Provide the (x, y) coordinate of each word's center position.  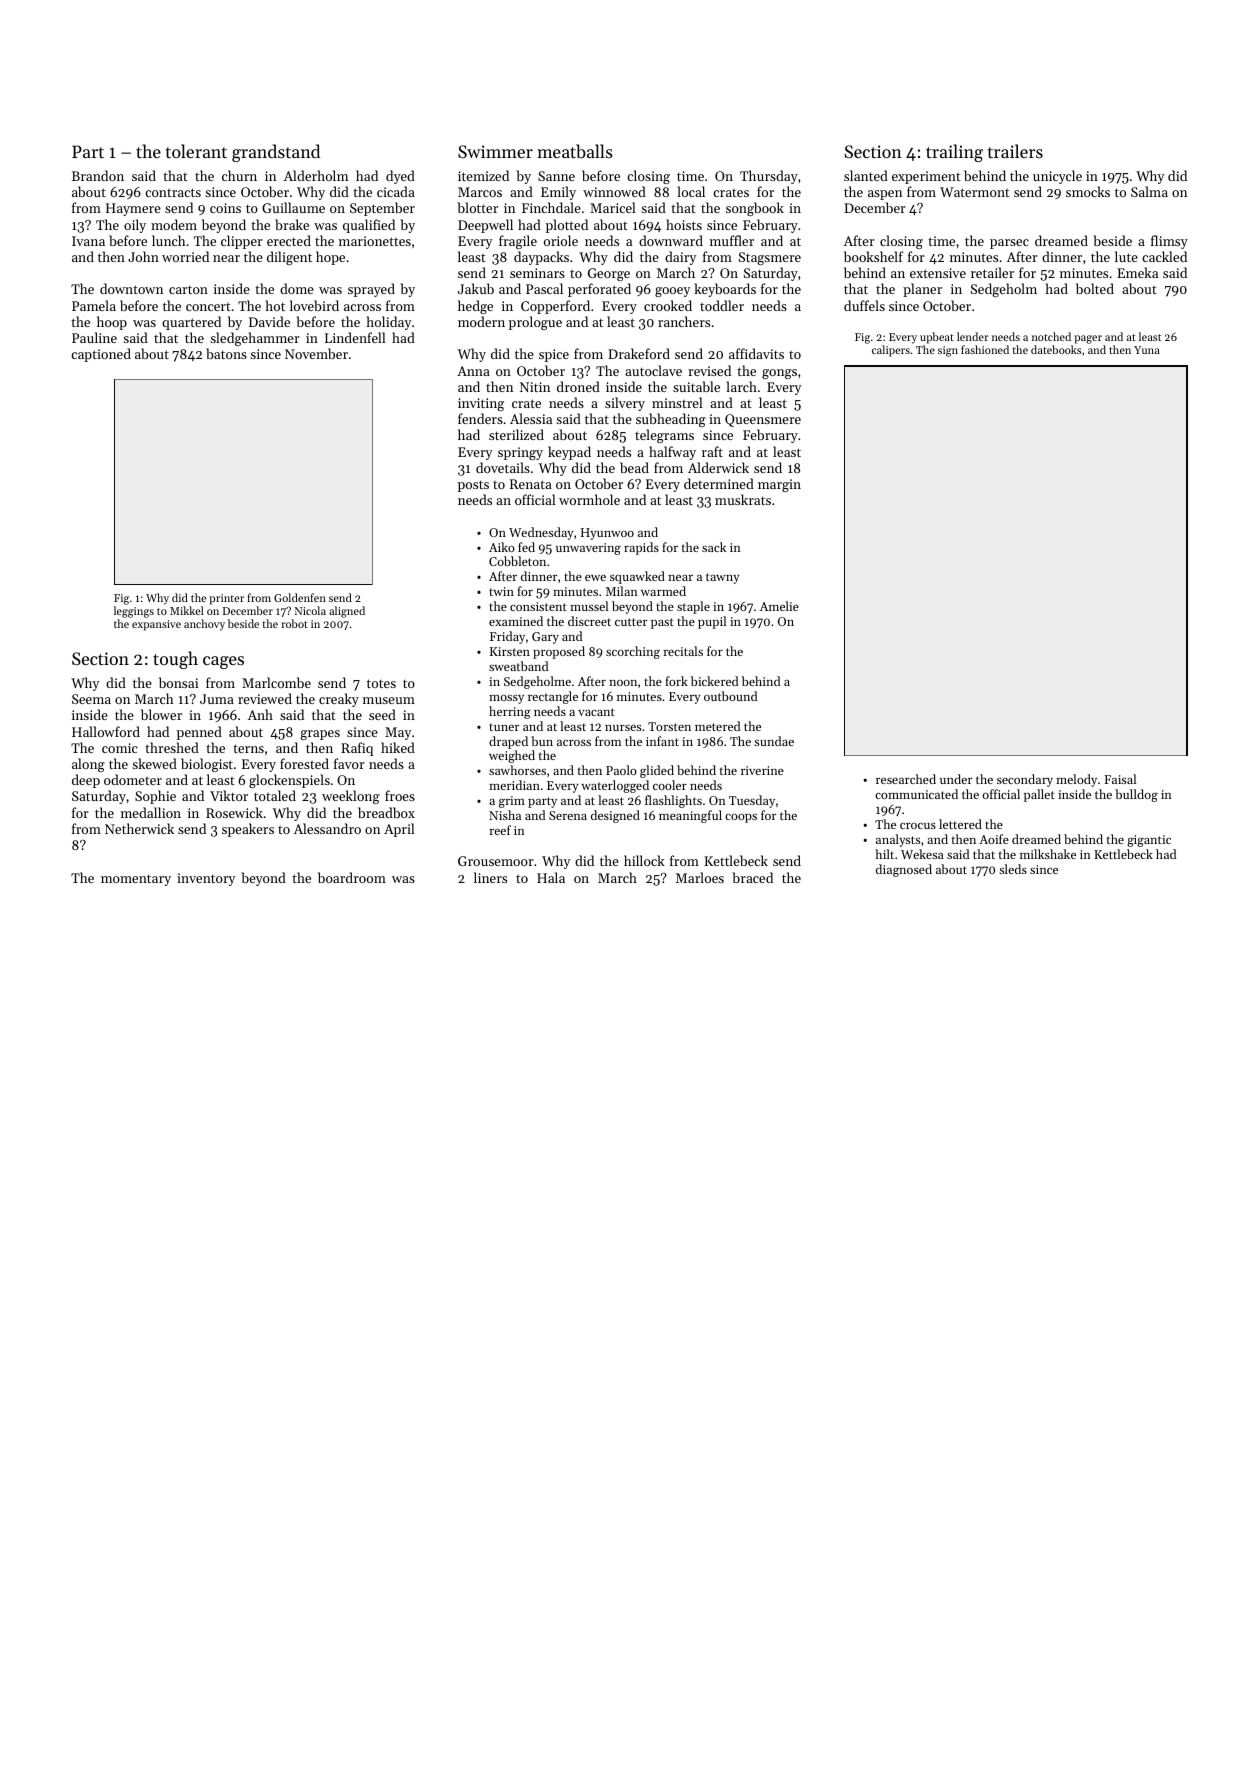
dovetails (503, 467)
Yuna (1147, 350)
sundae (774, 741)
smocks (1088, 191)
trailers (1015, 151)
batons (226, 353)
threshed (172, 747)
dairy (680, 258)
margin (779, 485)
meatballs (575, 151)
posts (473, 486)
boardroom (352, 877)
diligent (289, 258)
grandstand (276, 153)
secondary (1025, 780)
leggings (134, 612)
